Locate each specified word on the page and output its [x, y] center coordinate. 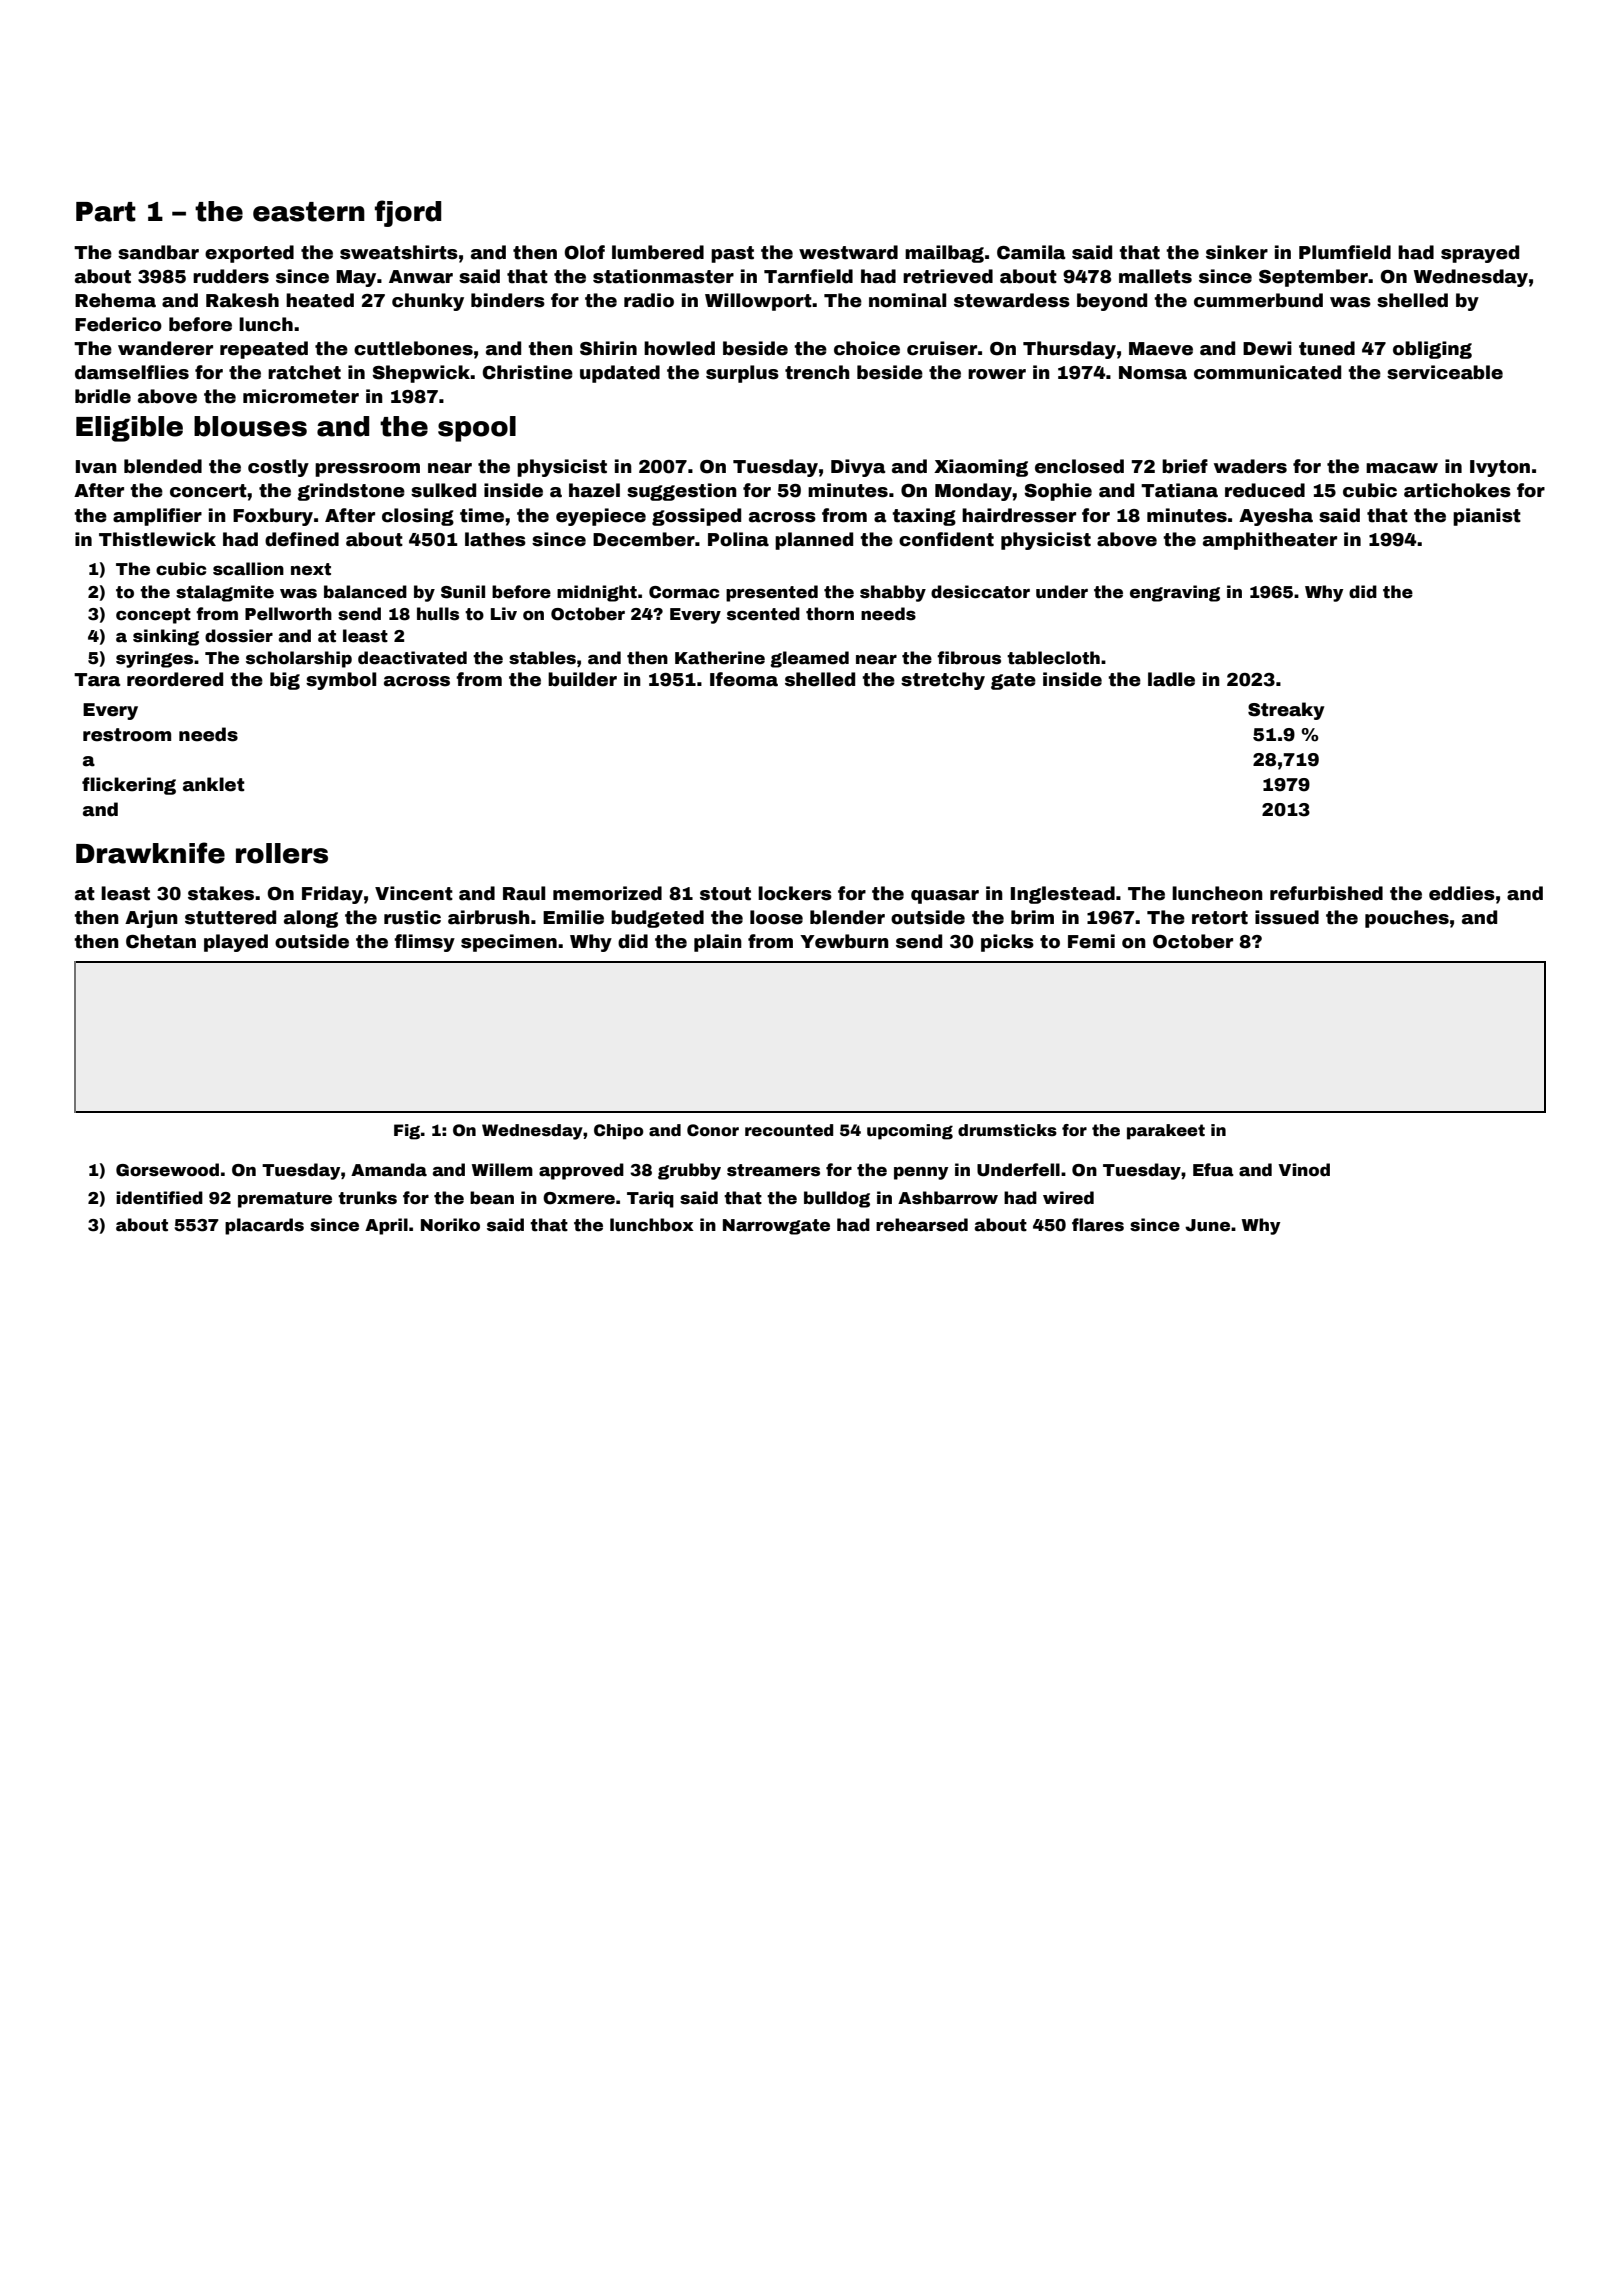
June [1207, 1225]
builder [582, 679]
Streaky [1286, 711]
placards [264, 1226]
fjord [408, 213]
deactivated [412, 658]
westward [848, 252]
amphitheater [1270, 541]
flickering [129, 786]
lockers [795, 893]
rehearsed [922, 1225]
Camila [1031, 252]
